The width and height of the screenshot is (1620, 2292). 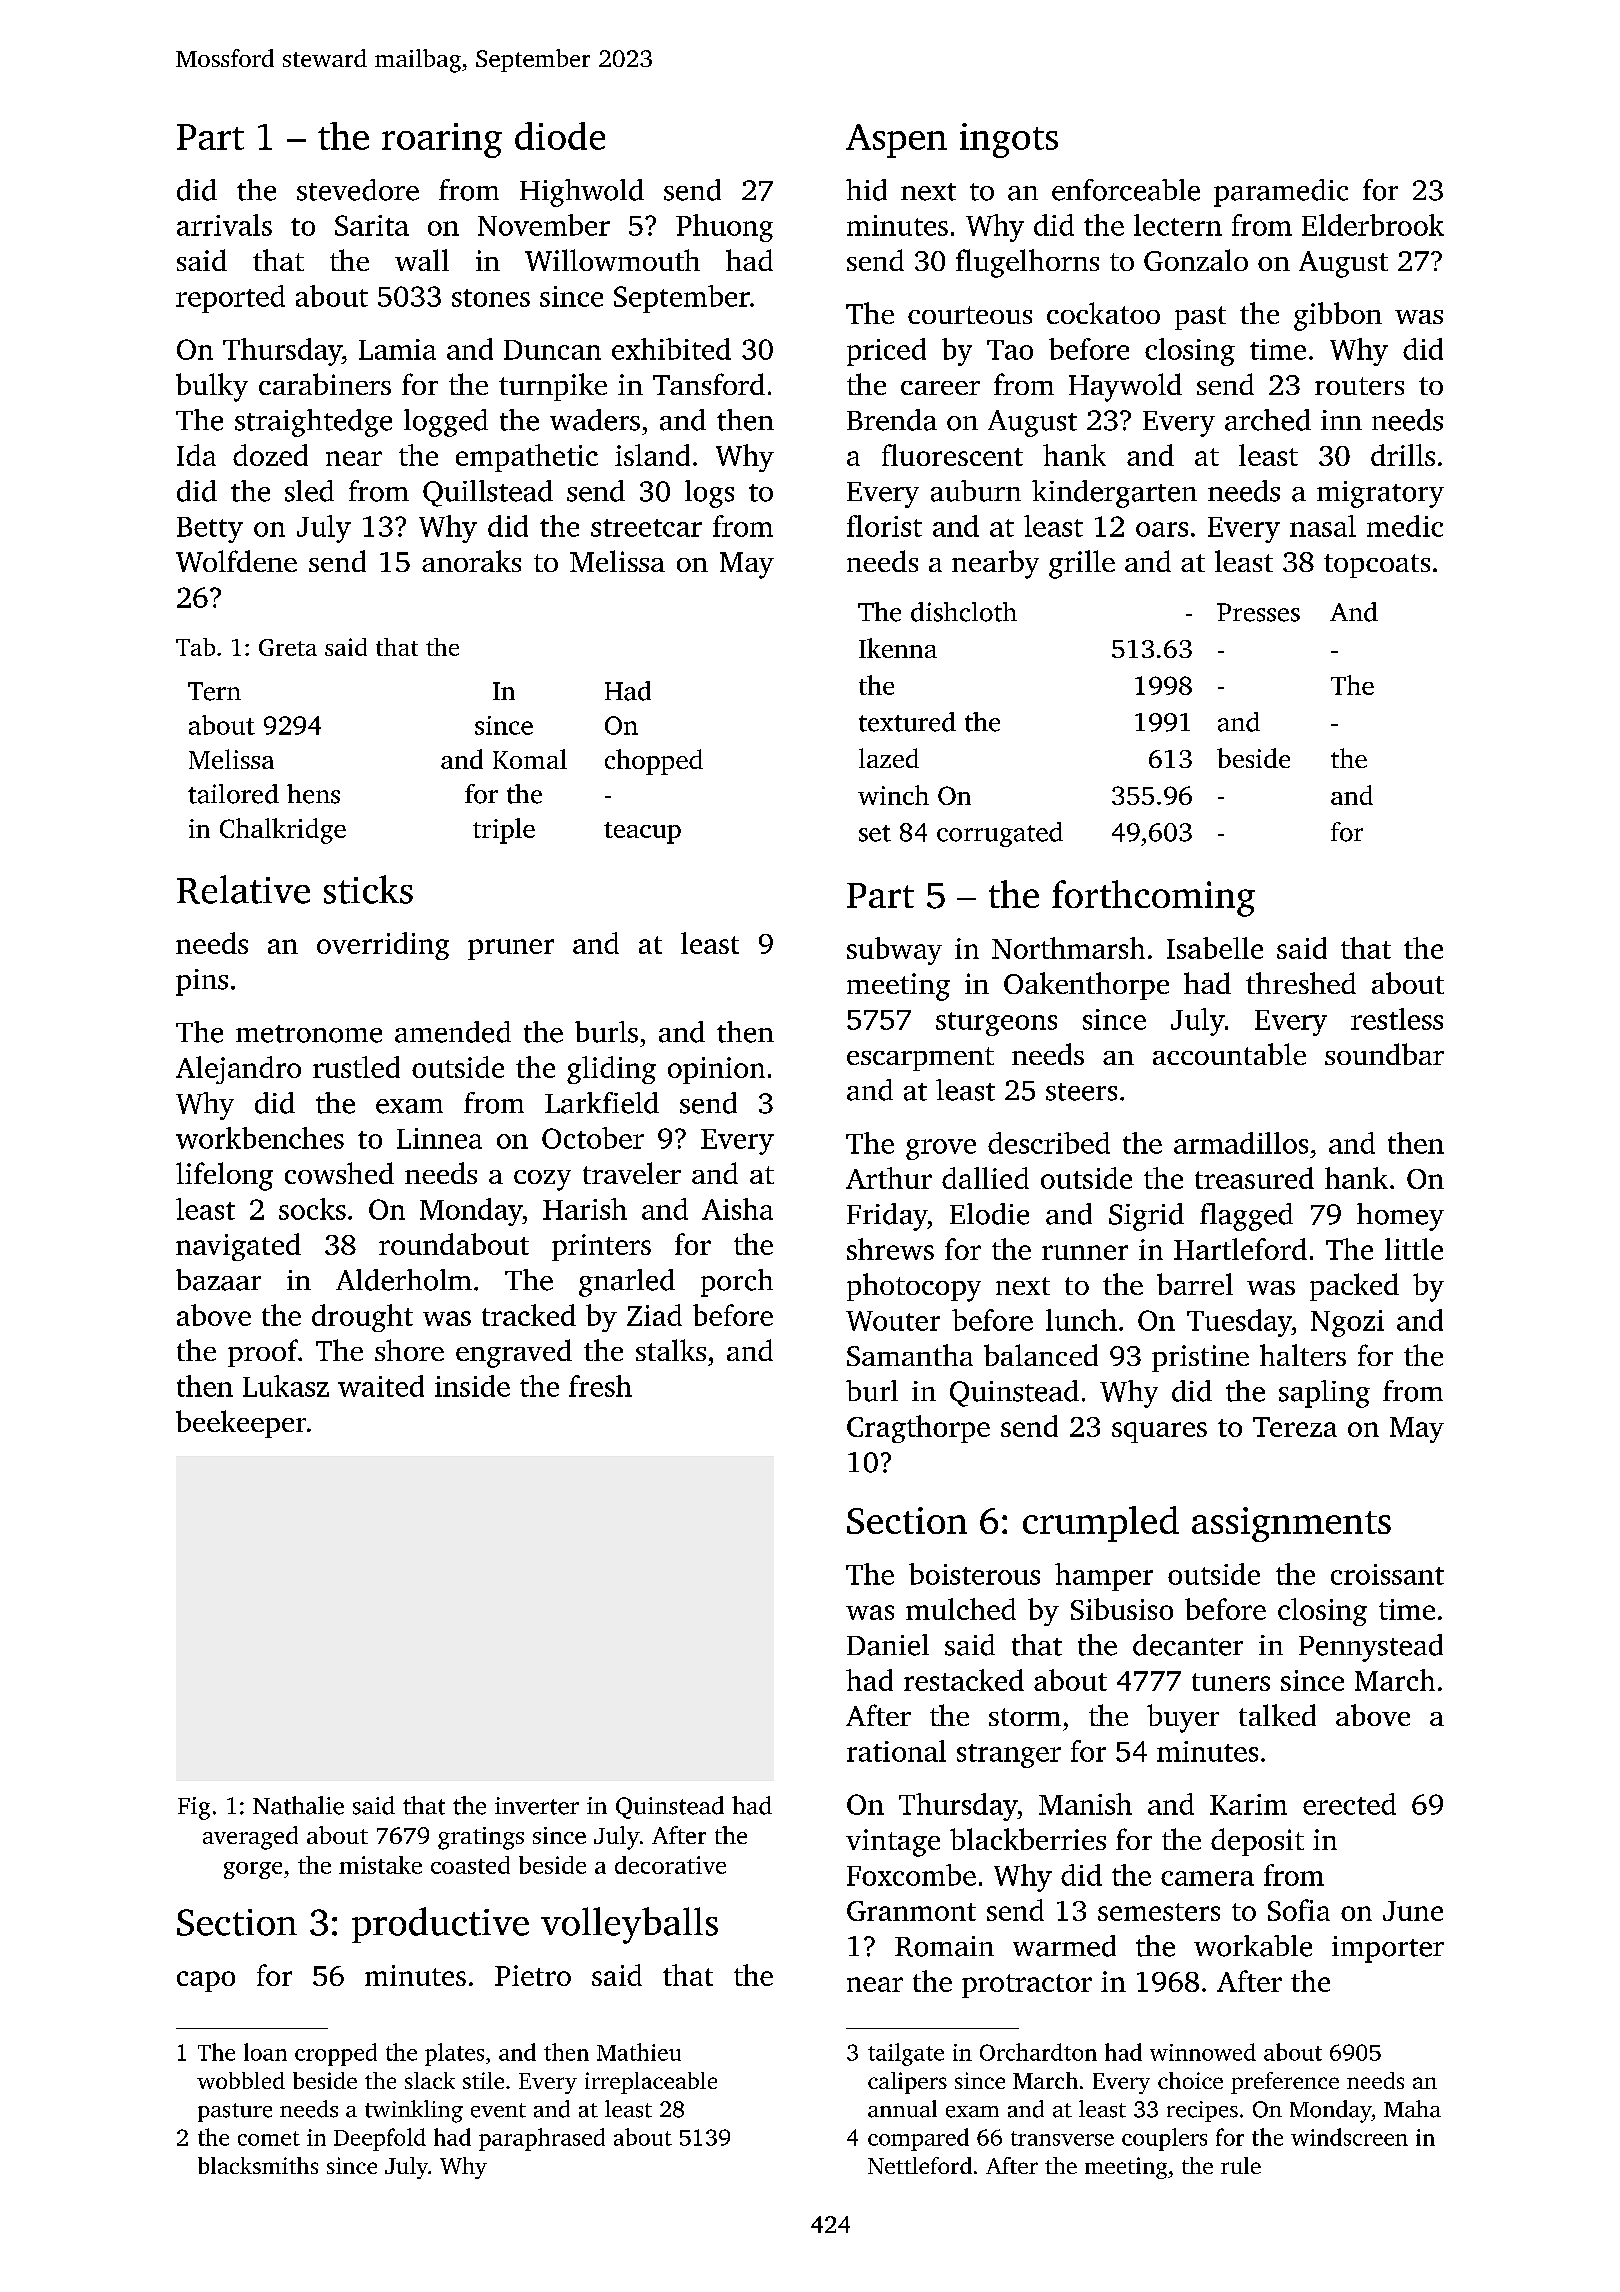 What do you see at coordinates (654, 762) in the screenshot?
I see `chopped` at bounding box center [654, 762].
